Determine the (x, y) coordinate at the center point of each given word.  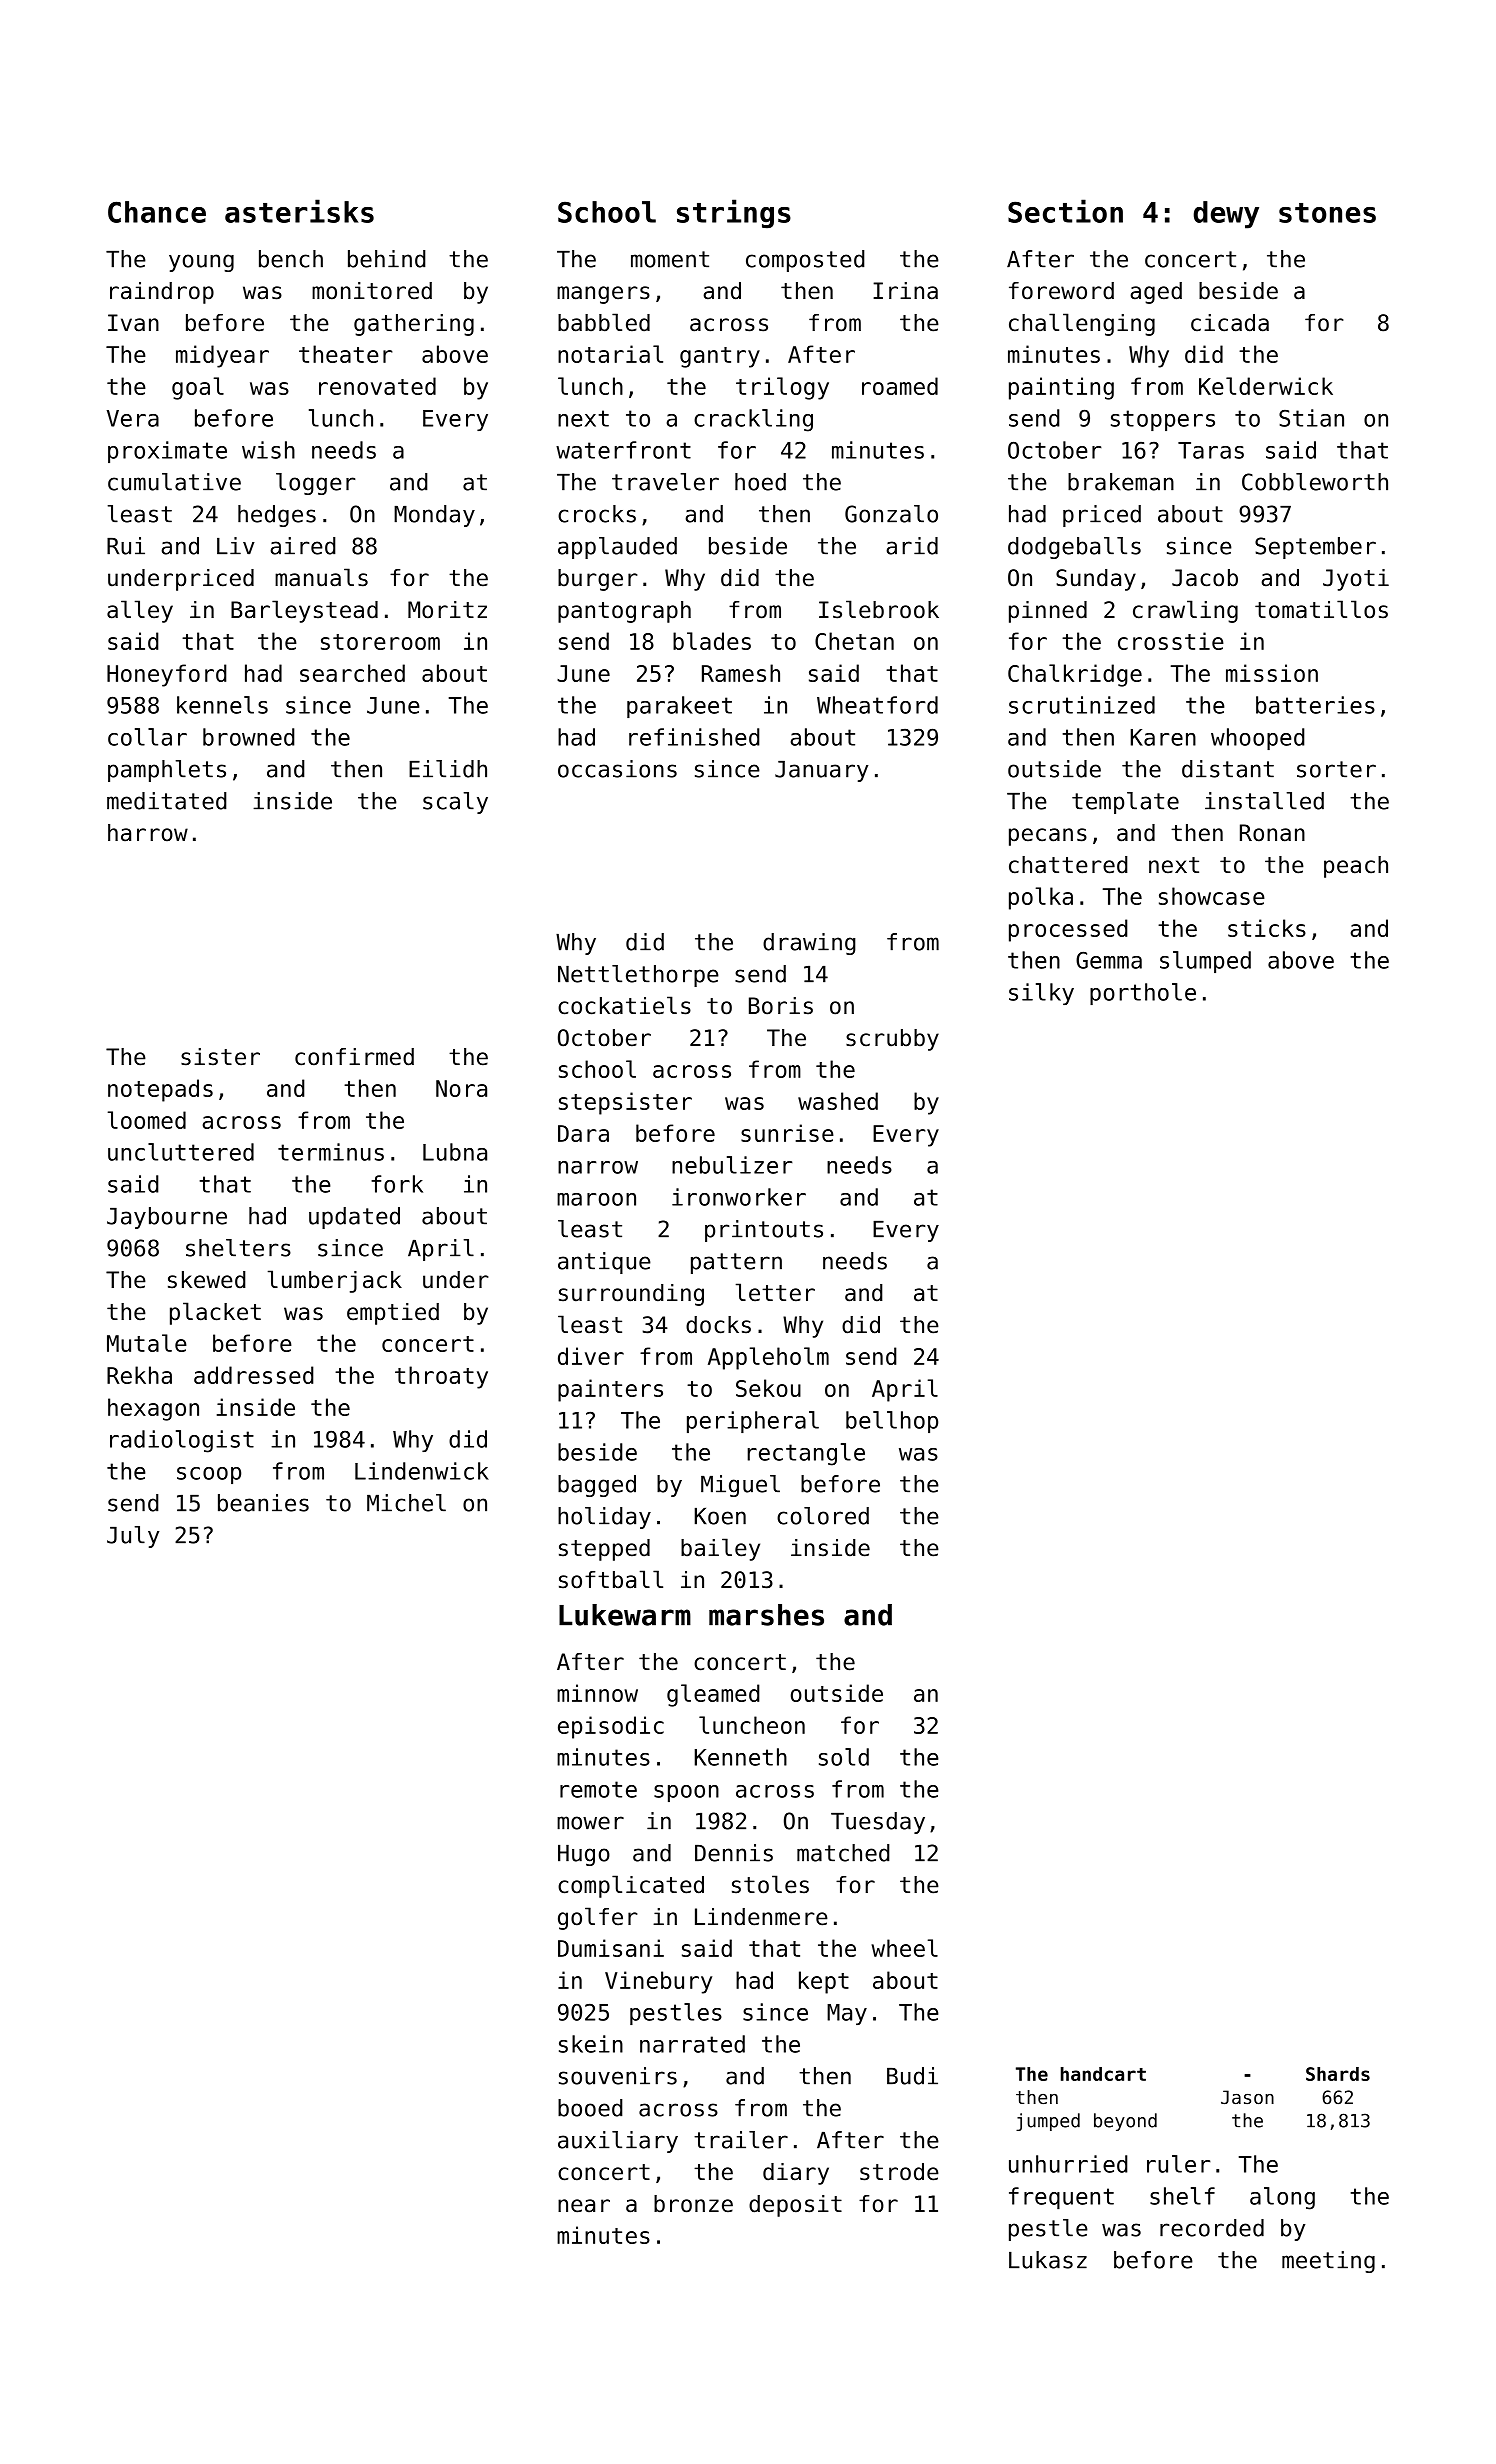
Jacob (1205, 578)
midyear (222, 356)
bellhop (892, 1422)
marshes (766, 1615)
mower (590, 1823)
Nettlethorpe (638, 976)
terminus (331, 1152)
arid (912, 546)
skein (591, 2044)
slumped (1205, 962)
